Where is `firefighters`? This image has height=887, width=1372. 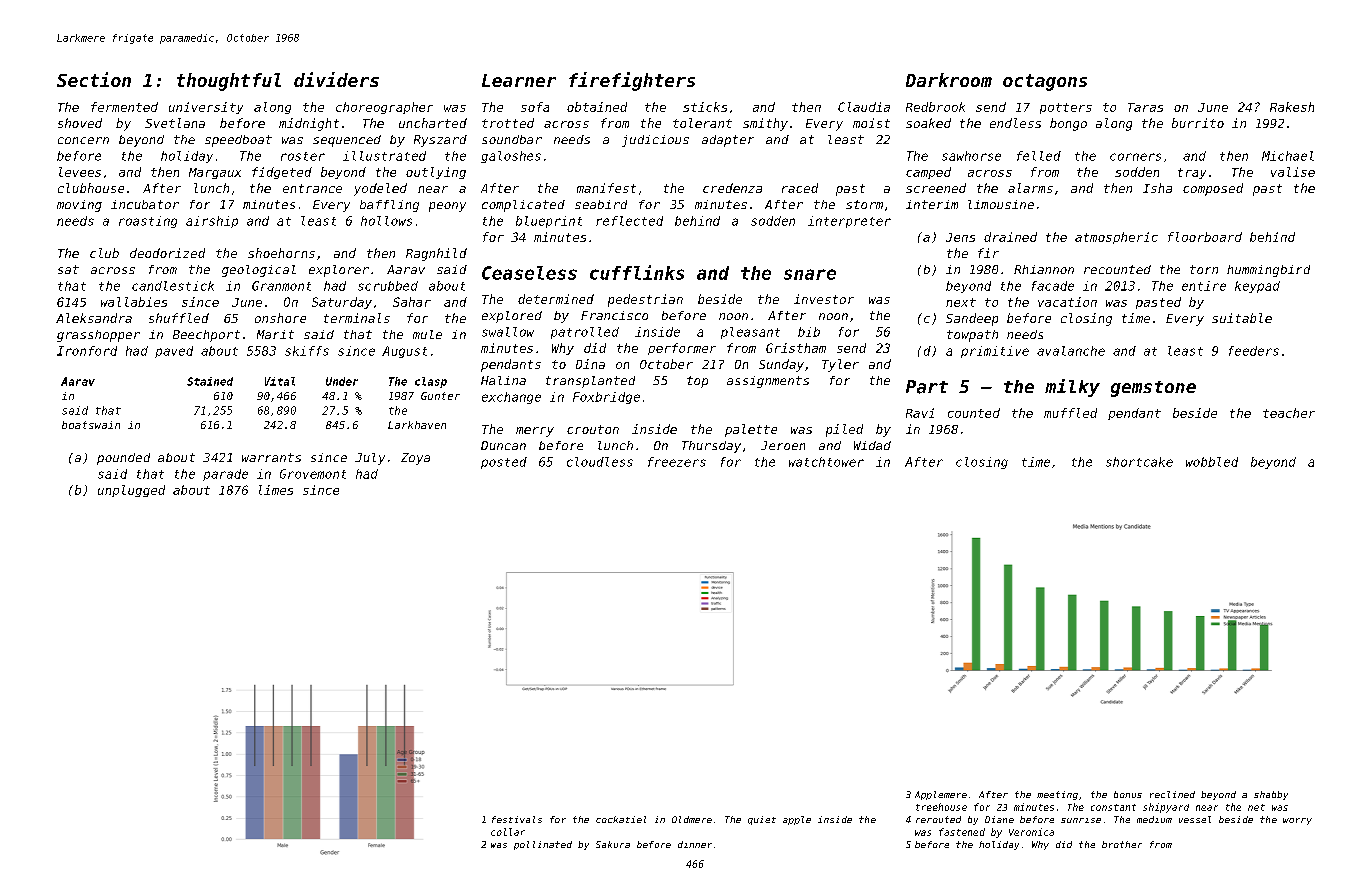
firefighters is located at coordinates (632, 81).
